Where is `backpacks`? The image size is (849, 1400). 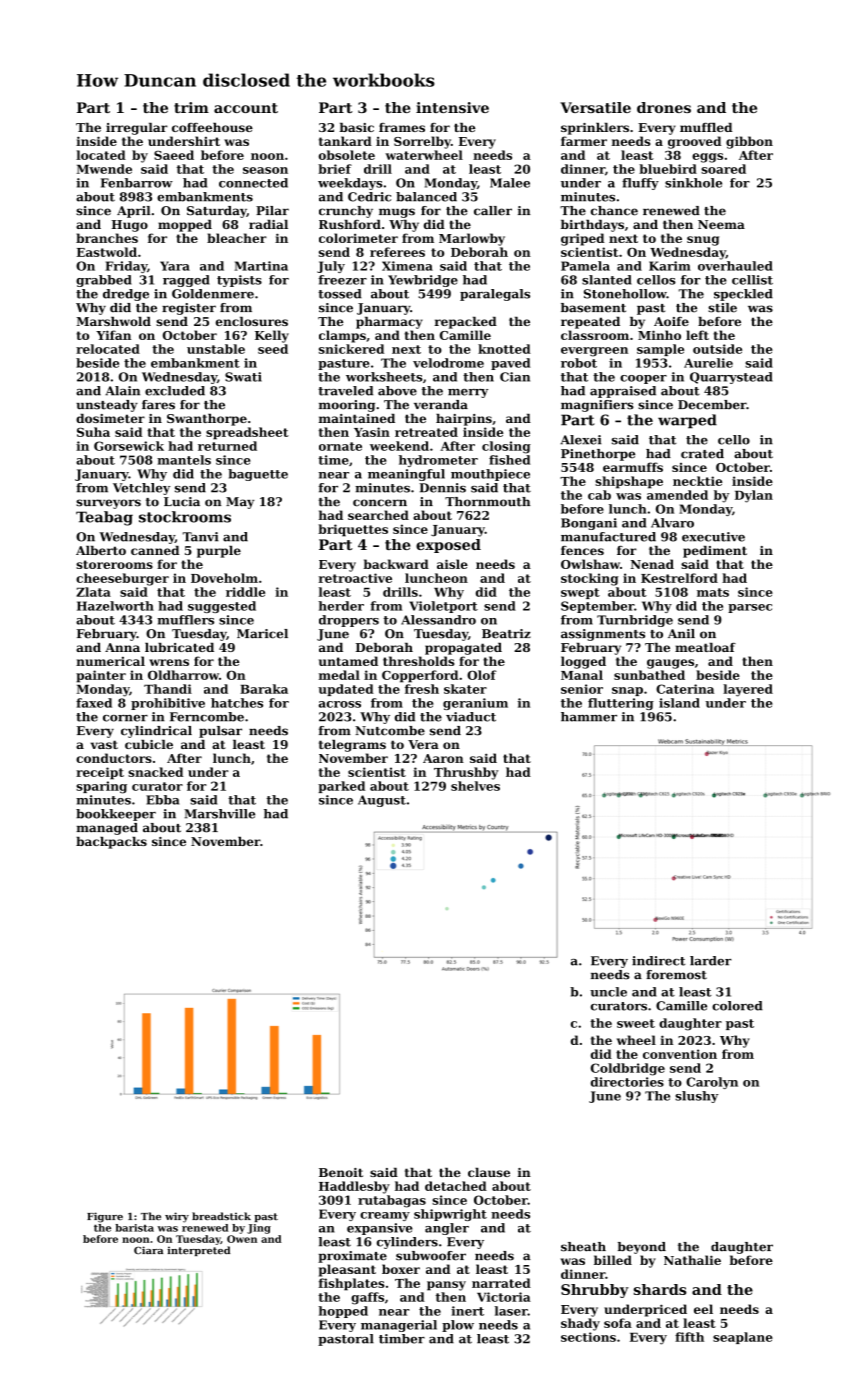
backpacks is located at coordinates (111, 843).
